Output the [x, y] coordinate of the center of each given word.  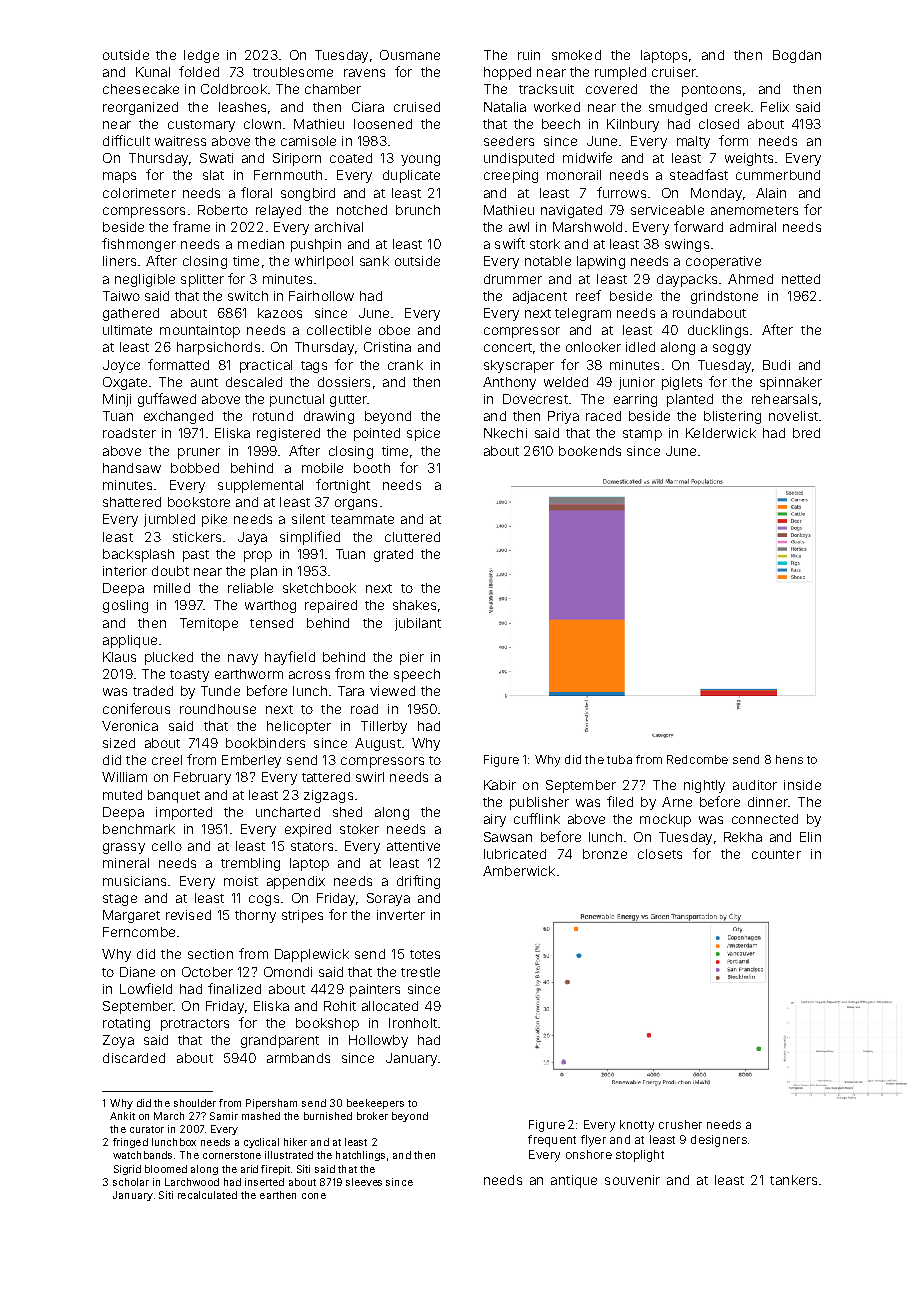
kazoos [280, 313]
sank [374, 261]
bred [806, 433]
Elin [810, 837]
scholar [131, 1182]
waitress [180, 141]
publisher [539, 803]
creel [167, 760]
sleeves [364, 1182]
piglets [682, 383]
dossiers [344, 382]
